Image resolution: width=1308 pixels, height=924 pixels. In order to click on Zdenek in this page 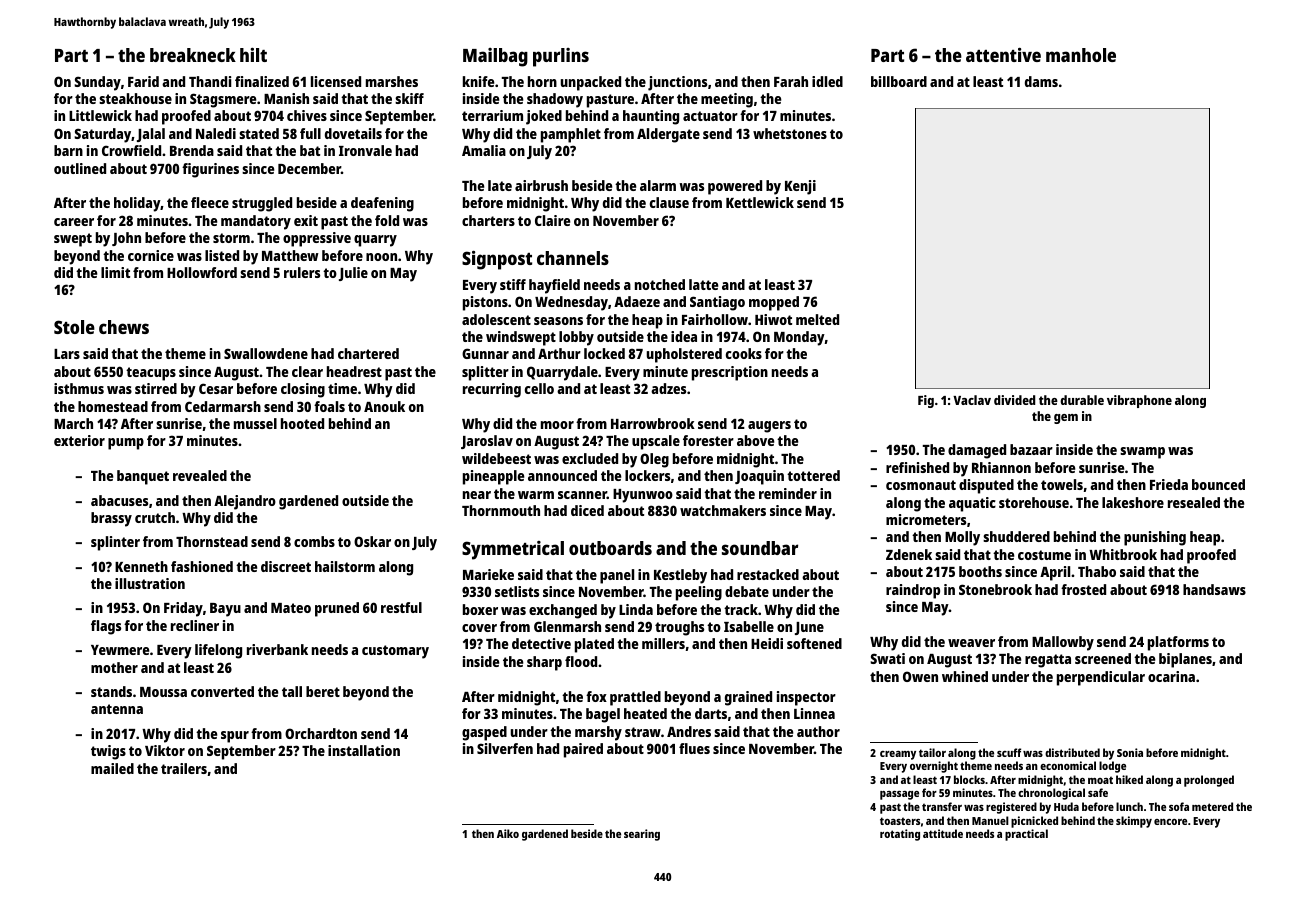, I will do `click(909, 554)`.
